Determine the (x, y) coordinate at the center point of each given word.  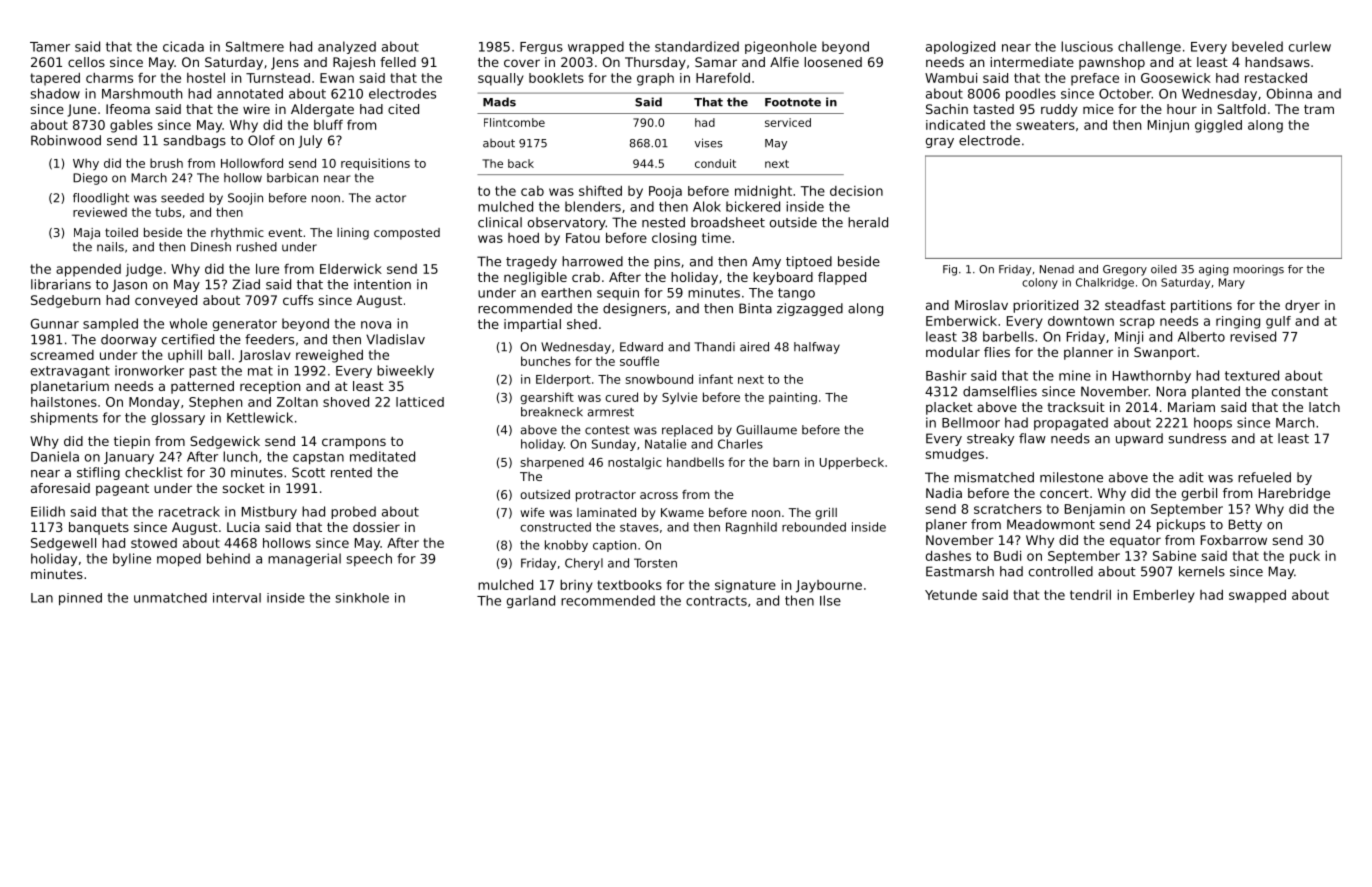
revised (1253, 336)
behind (228, 558)
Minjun (1168, 126)
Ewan (337, 78)
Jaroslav (265, 356)
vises (709, 143)
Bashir (946, 375)
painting (793, 398)
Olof (261, 140)
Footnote (793, 102)
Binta (755, 308)
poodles (1031, 94)
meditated (382, 456)
